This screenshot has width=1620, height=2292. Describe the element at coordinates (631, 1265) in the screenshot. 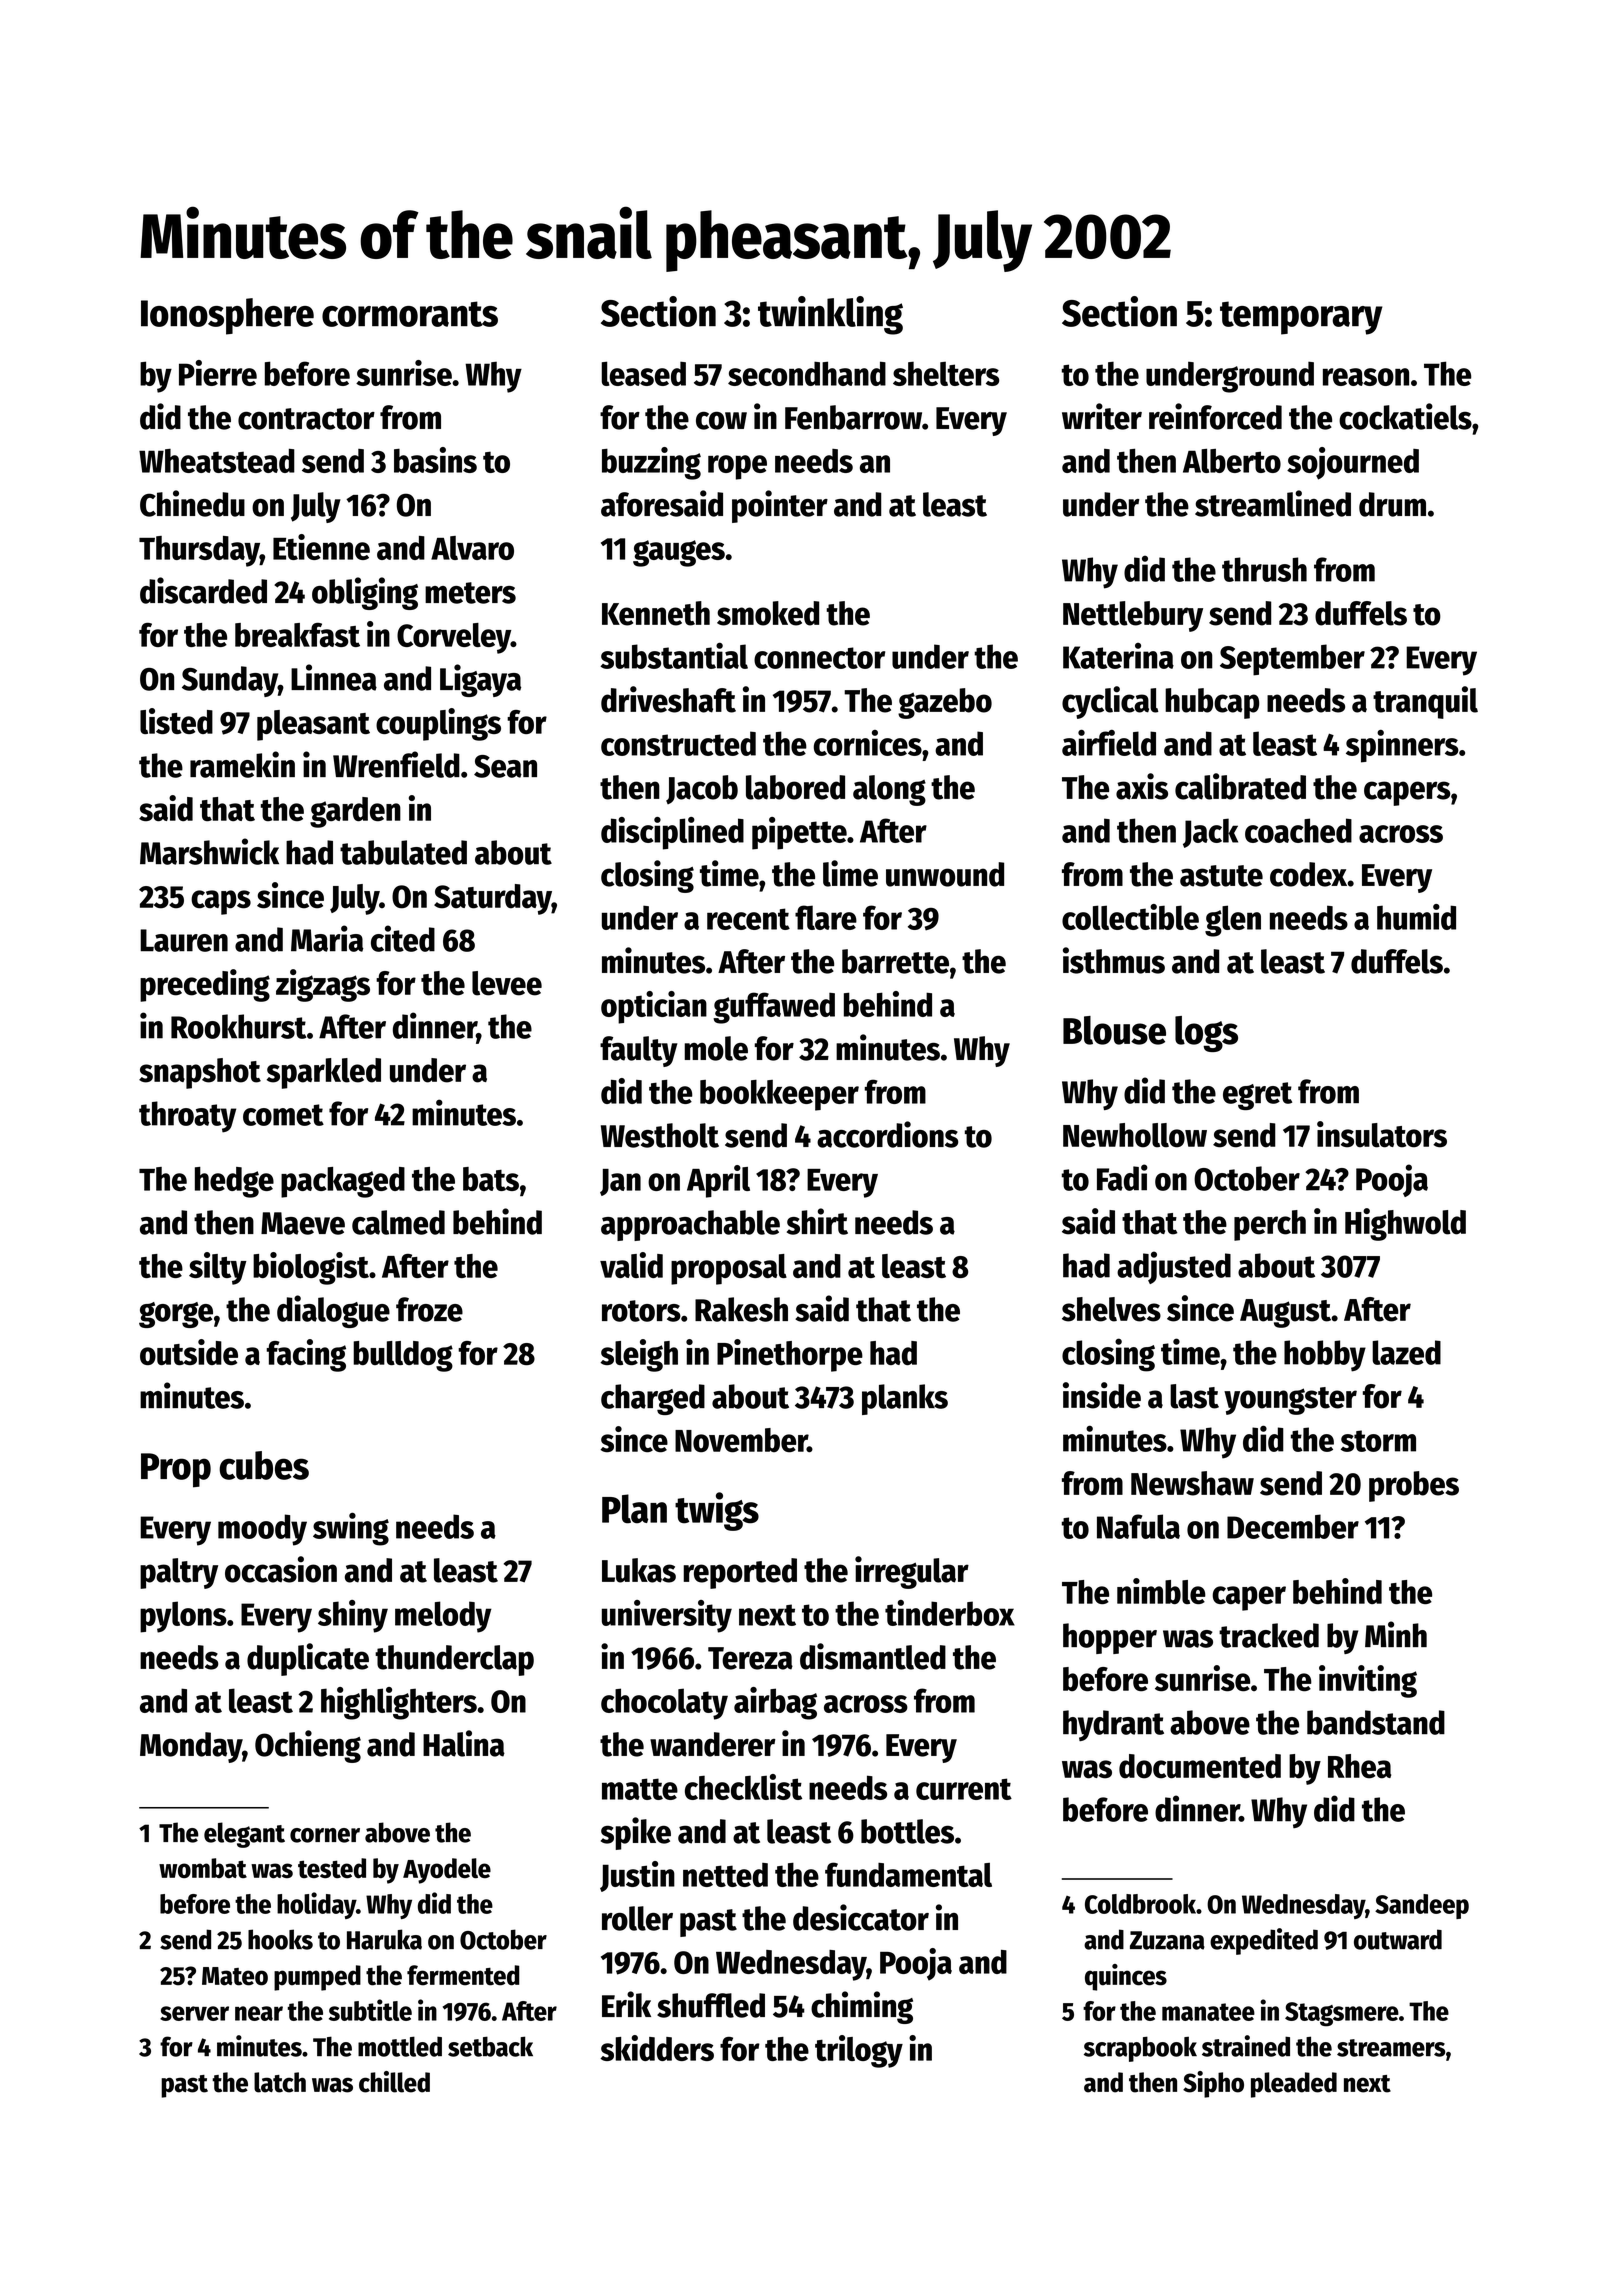

I see `valid` at that location.
